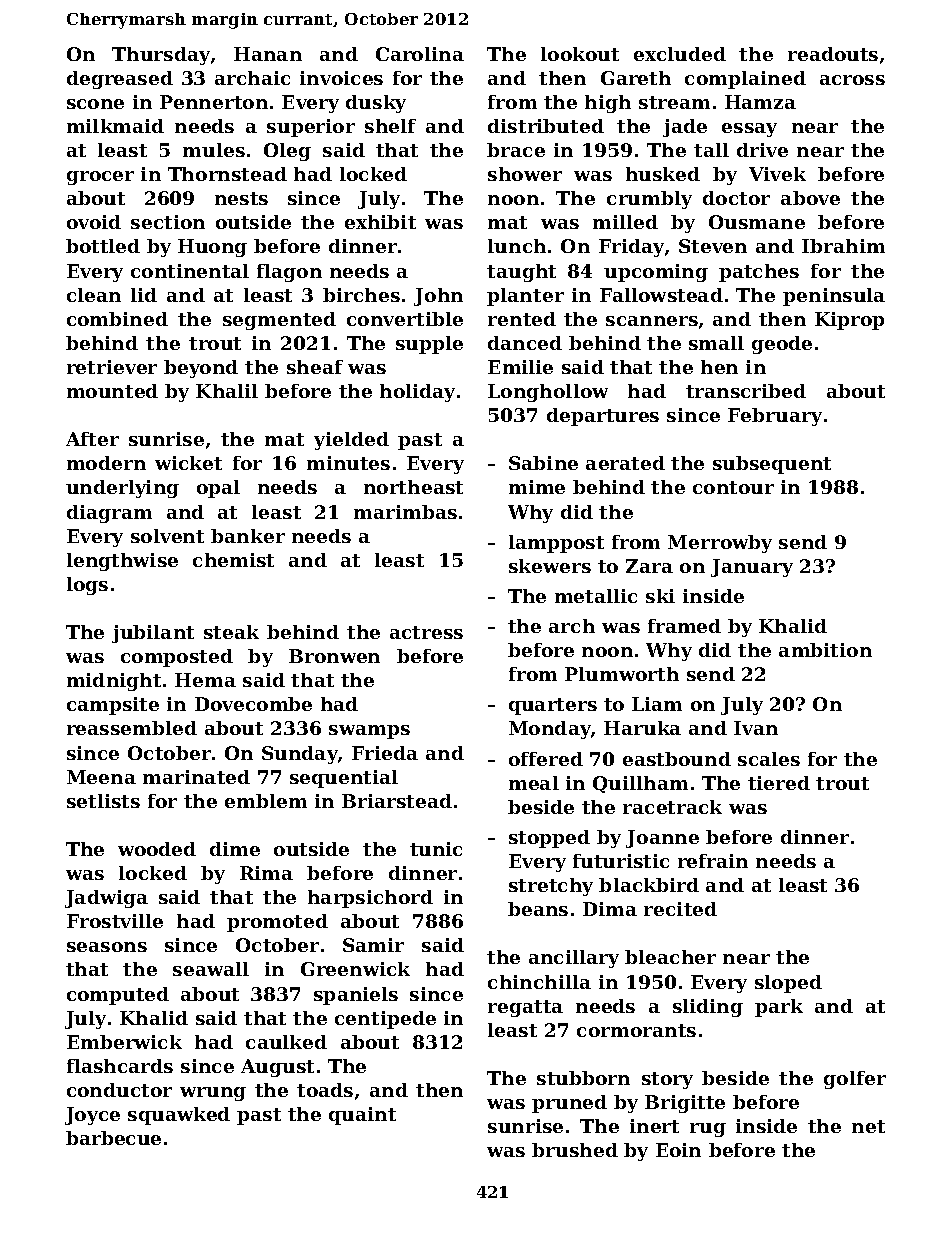 Image resolution: width=952 pixels, height=1233 pixels. Describe the element at coordinates (662, 839) in the document. I see `Joanne` at that location.
